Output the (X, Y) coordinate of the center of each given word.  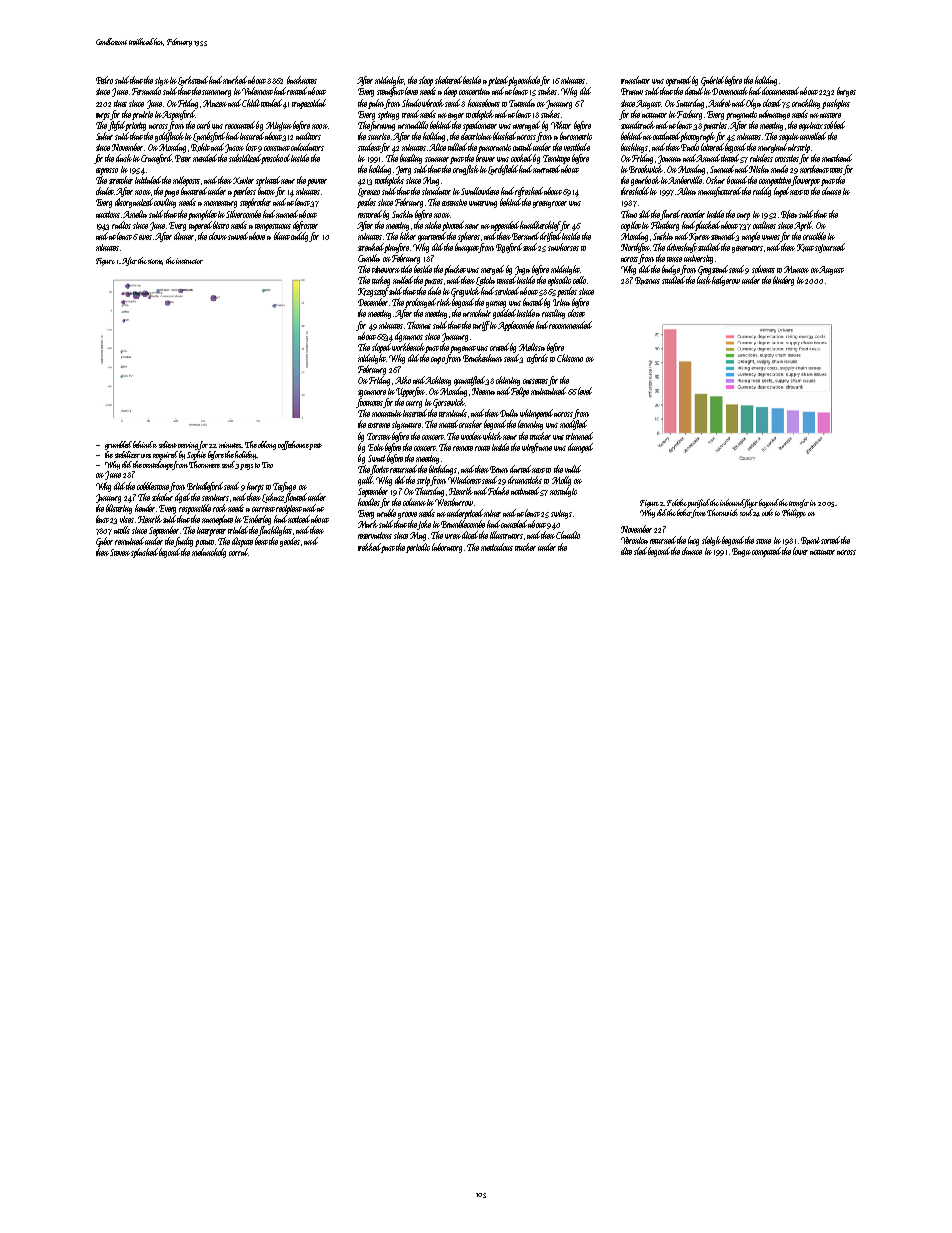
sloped (381, 348)
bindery (783, 281)
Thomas (419, 325)
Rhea (789, 214)
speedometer (480, 126)
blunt (282, 236)
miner (492, 513)
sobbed (834, 125)
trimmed (579, 436)
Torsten (379, 436)
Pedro (104, 80)
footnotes (370, 403)
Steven (120, 552)
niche (433, 225)
